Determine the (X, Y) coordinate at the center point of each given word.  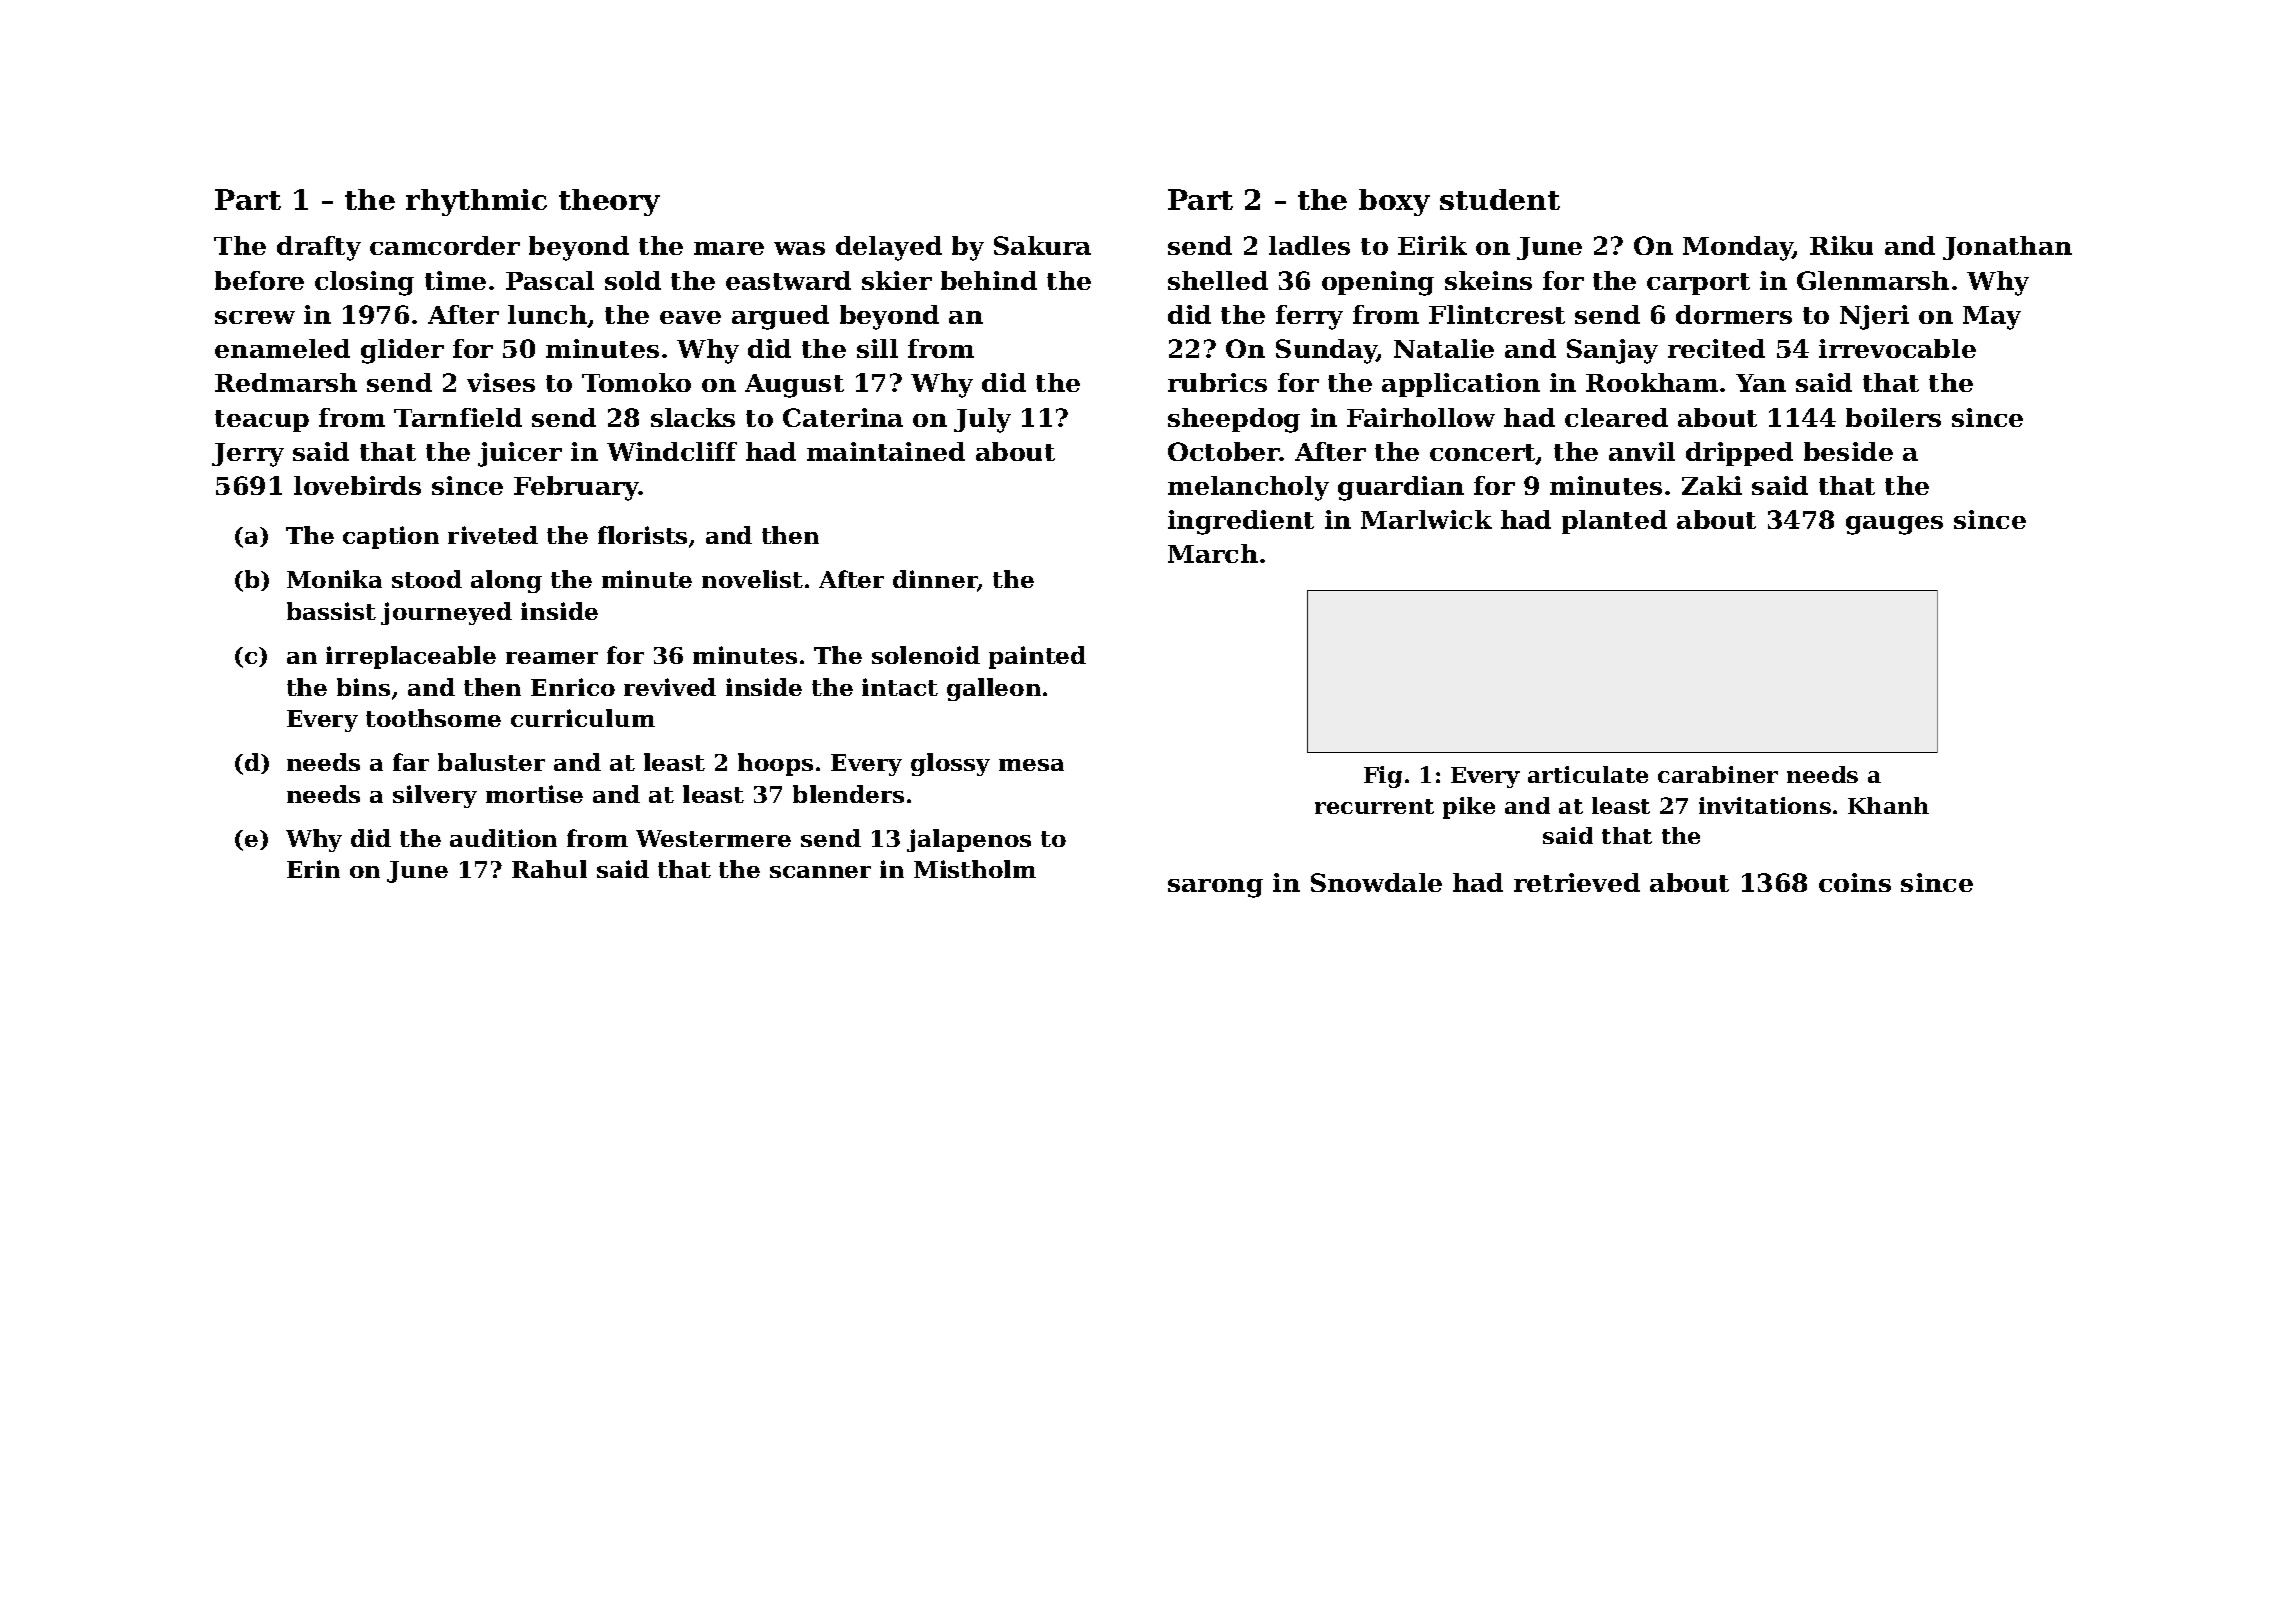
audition (503, 838)
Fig (1383, 777)
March (1213, 553)
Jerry (248, 455)
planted (1614, 522)
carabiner (1718, 774)
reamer (552, 658)
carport (1698, 284)
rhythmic (476, 202)
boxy (1394, 202)
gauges (1894, 525)
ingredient (1241, 522)
